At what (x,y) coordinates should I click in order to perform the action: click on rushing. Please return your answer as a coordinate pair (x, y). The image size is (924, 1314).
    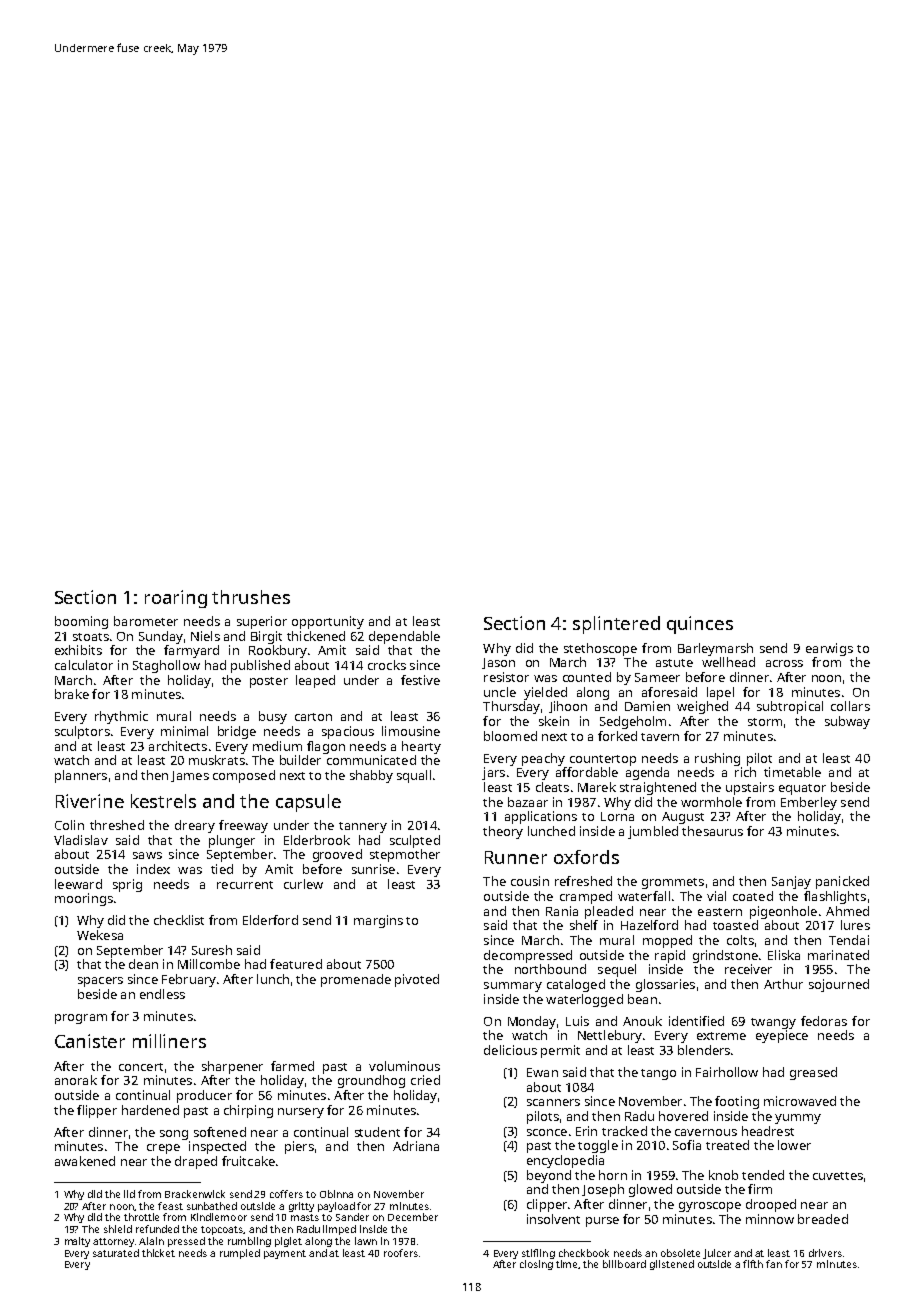
    Looking at the image, I should click on (717, 759).
